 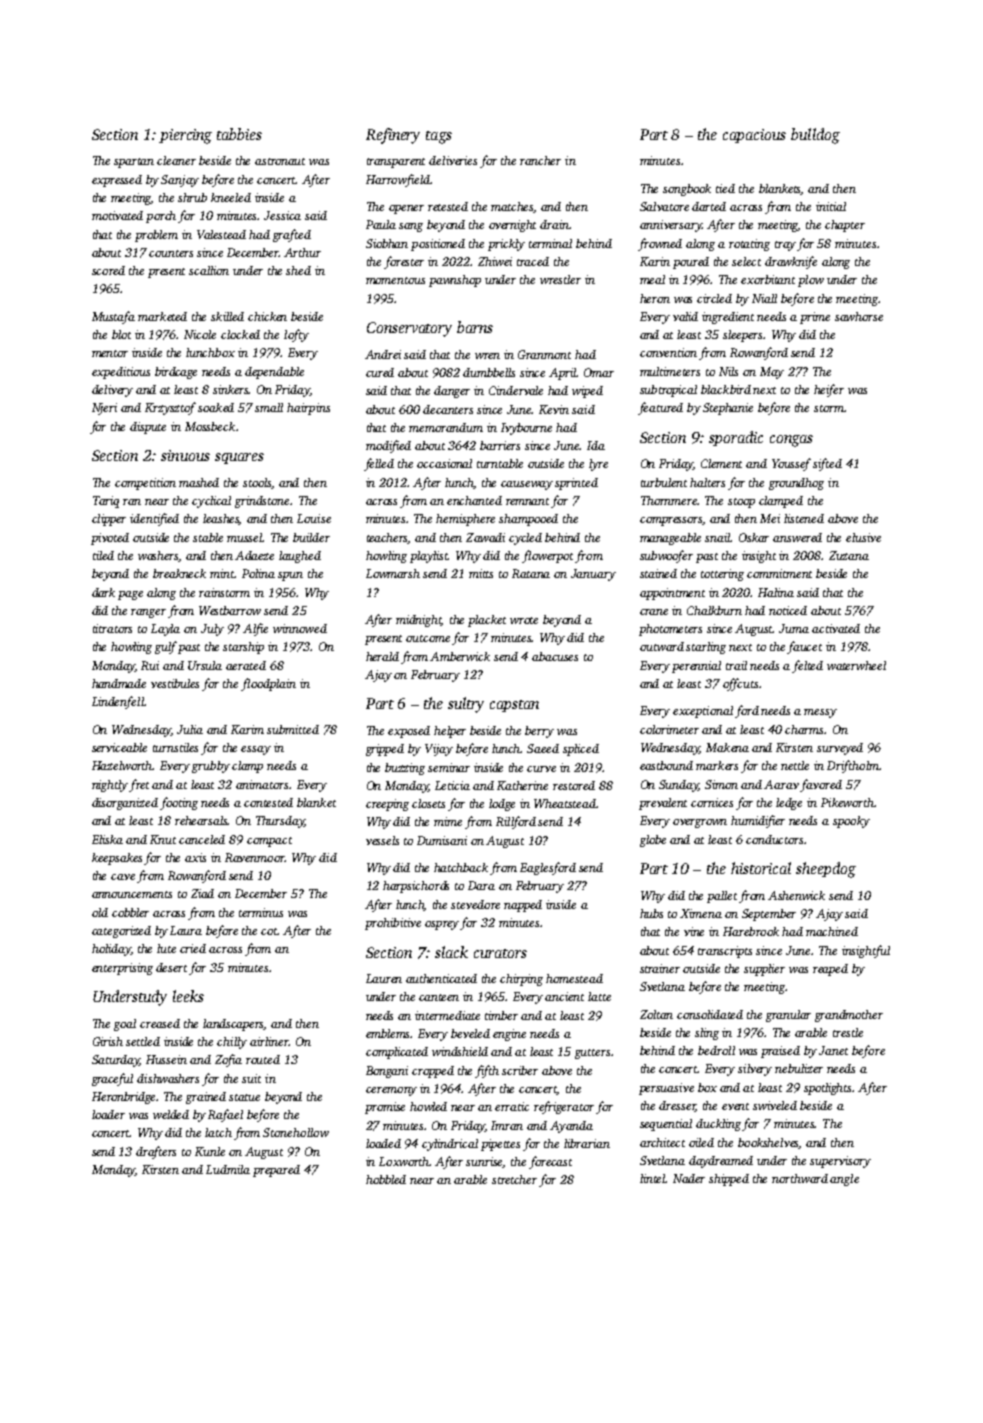 What do you see at coordinates (514, 1179) in the screenshot?
I see `stretcher` at bounding box center [514, 1179].
